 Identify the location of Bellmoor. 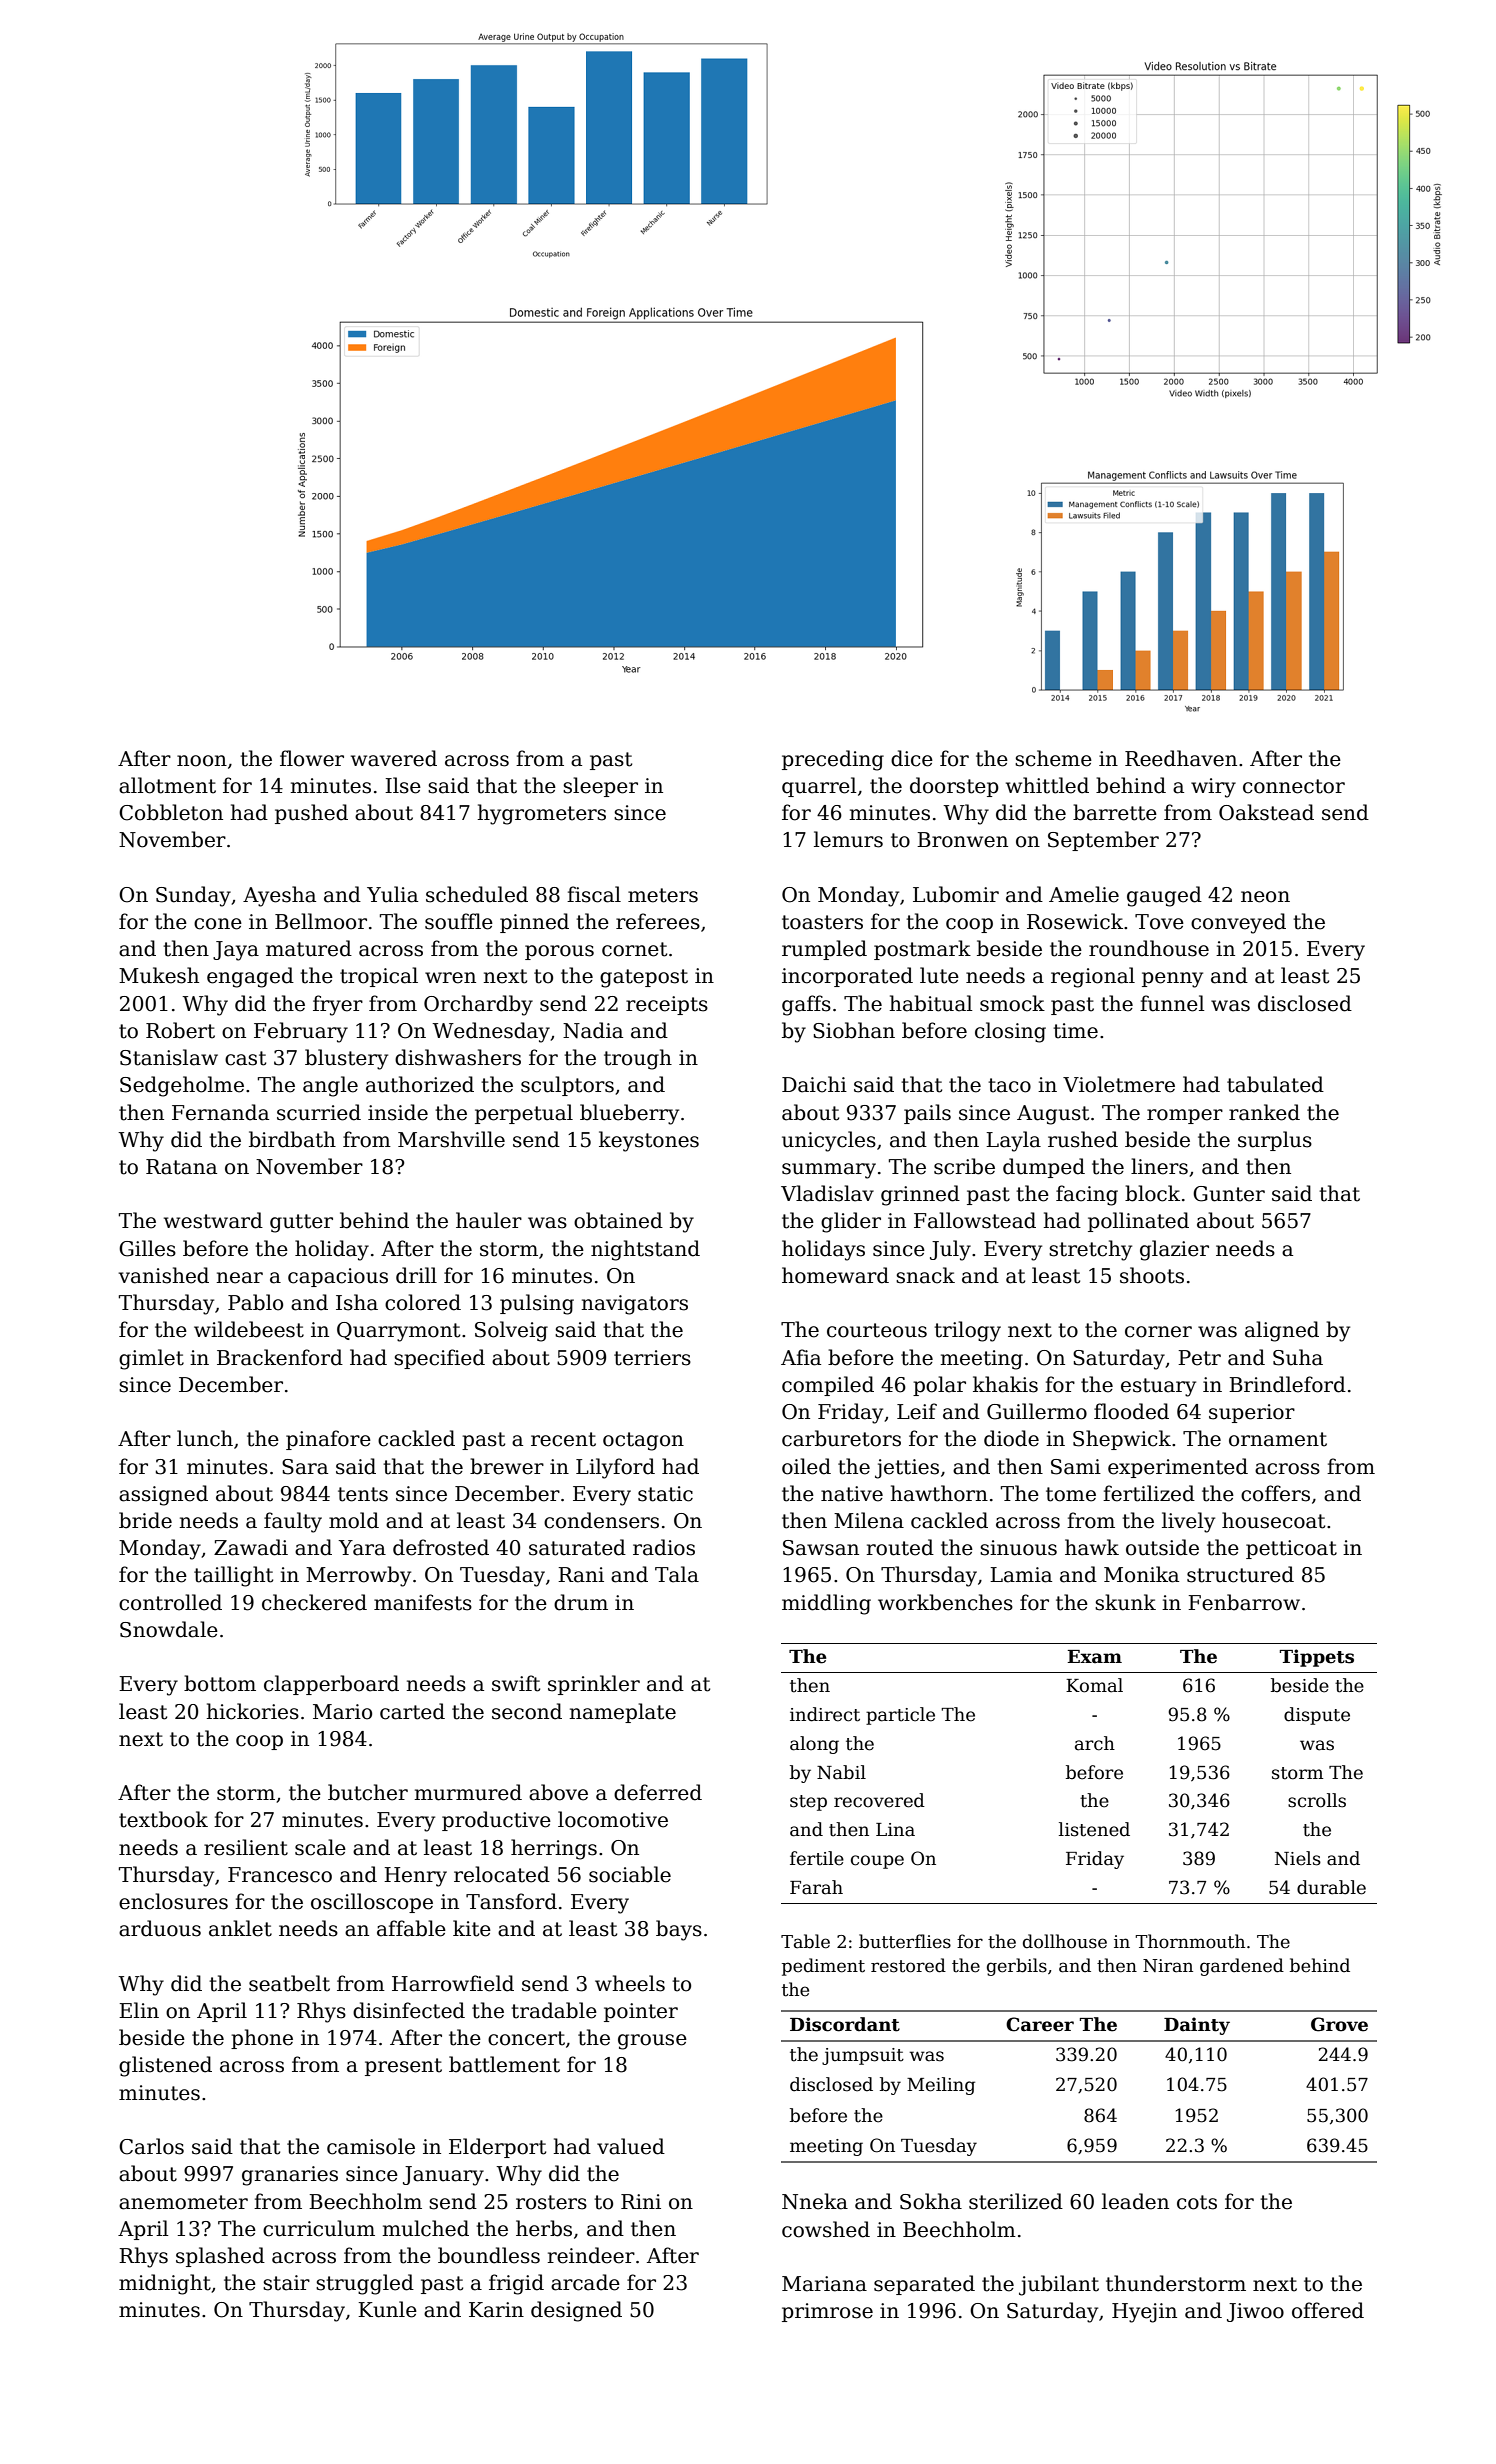
(321, 921).
